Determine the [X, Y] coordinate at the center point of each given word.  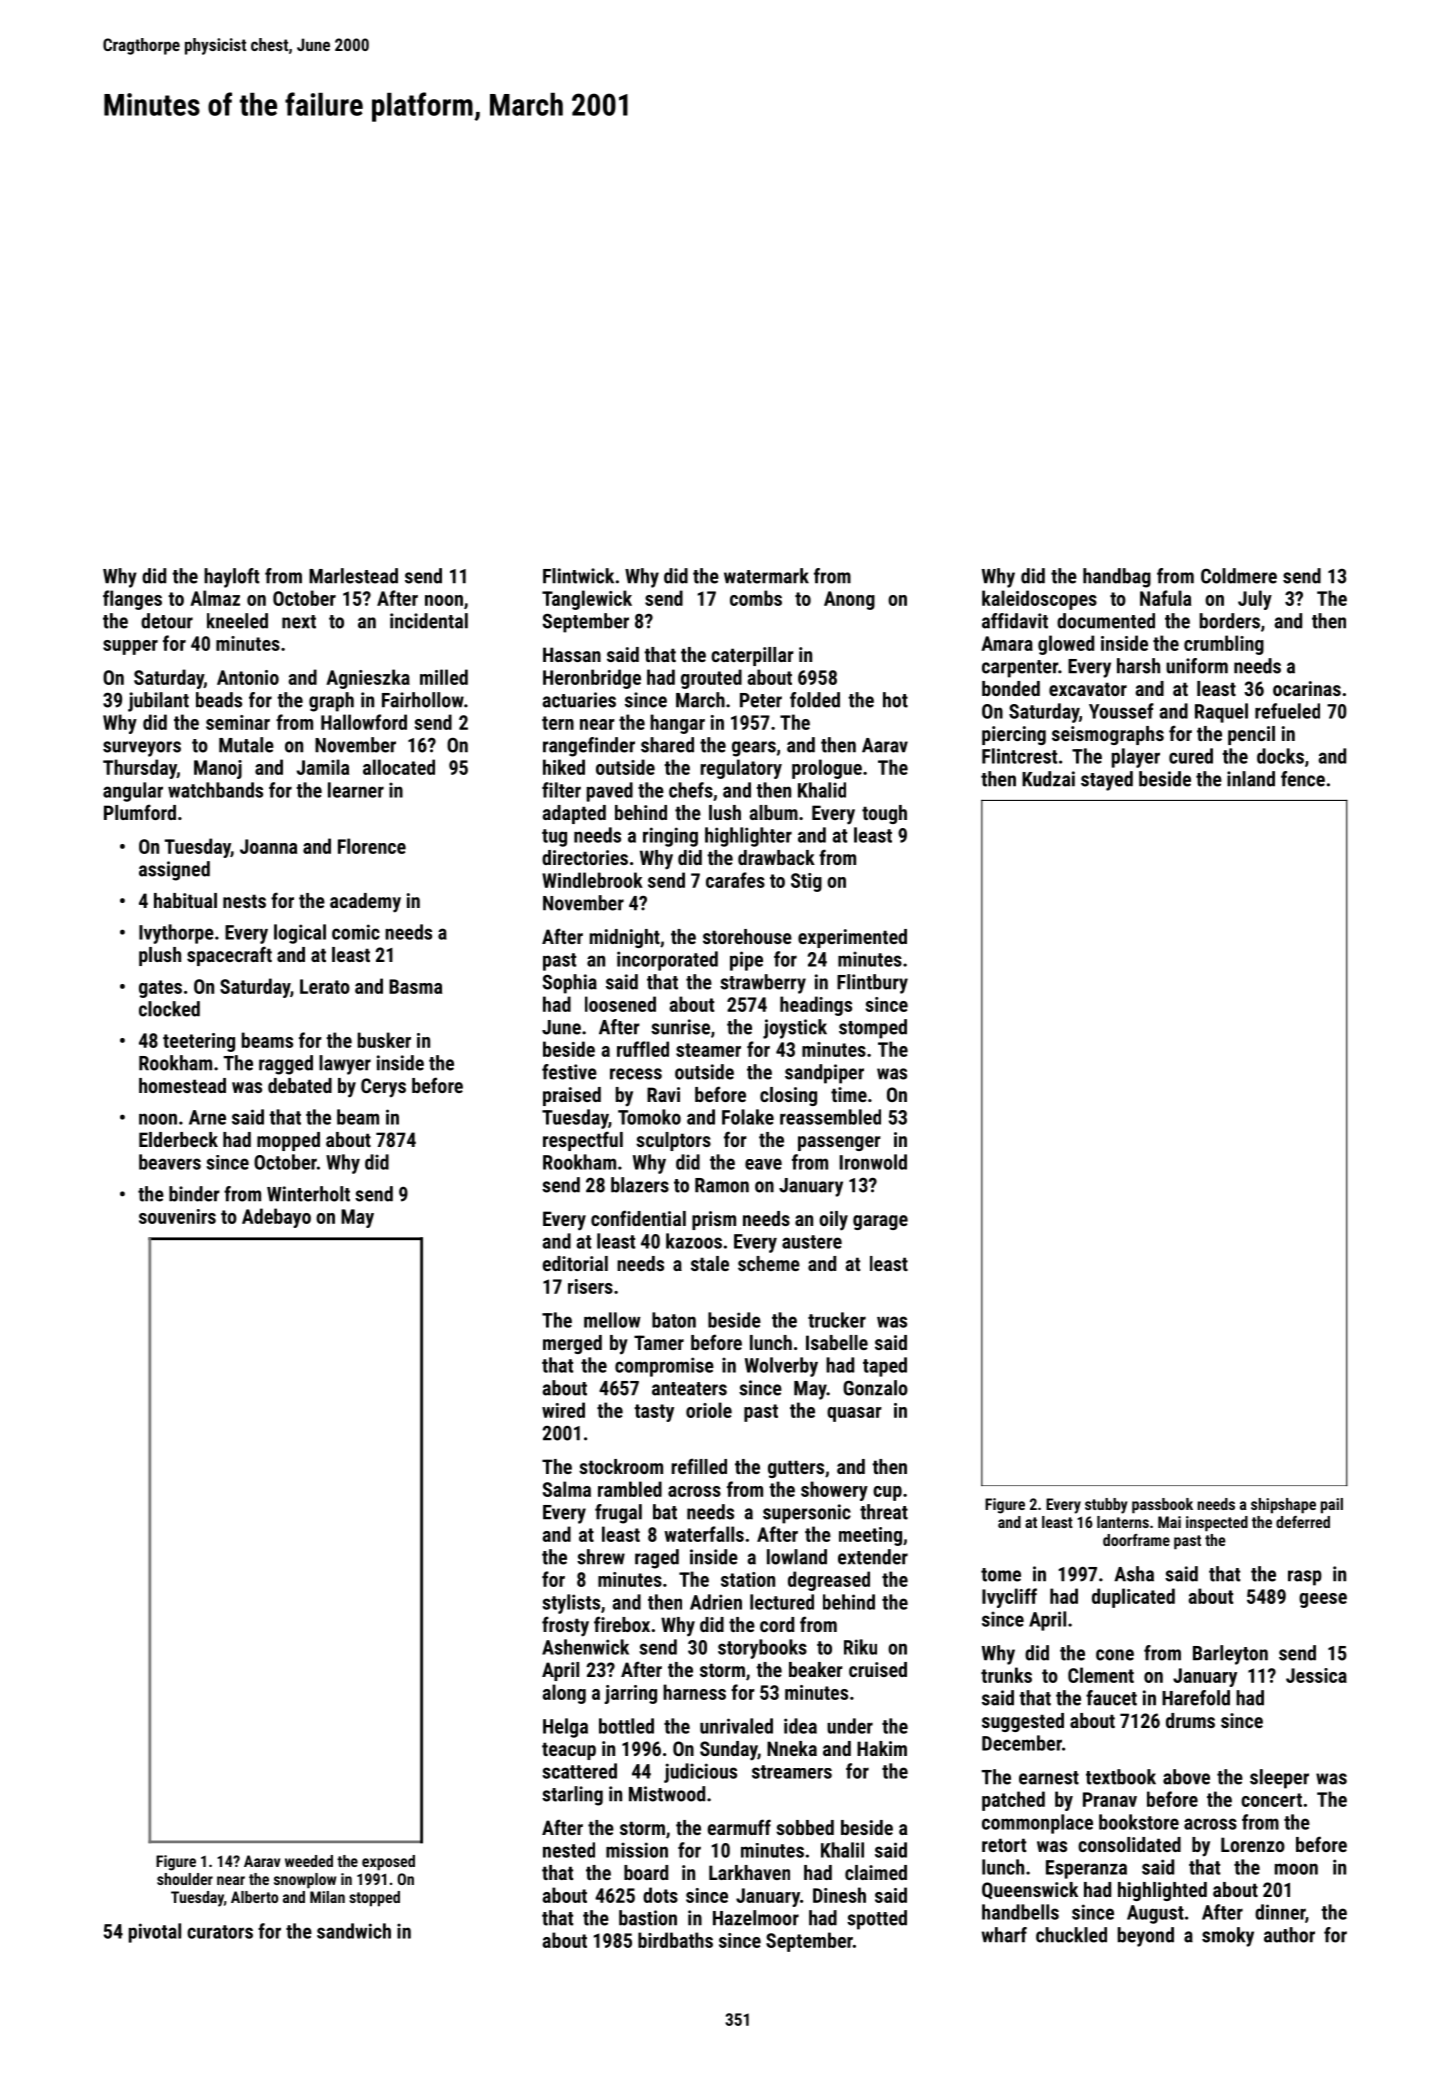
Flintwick [578, 576]
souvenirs [177, 1216]
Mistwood [667, 1794]
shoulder [185, 1879]
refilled [699, 1466]
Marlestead [353, 576]
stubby [1106, 1506]
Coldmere [1239, 576]
